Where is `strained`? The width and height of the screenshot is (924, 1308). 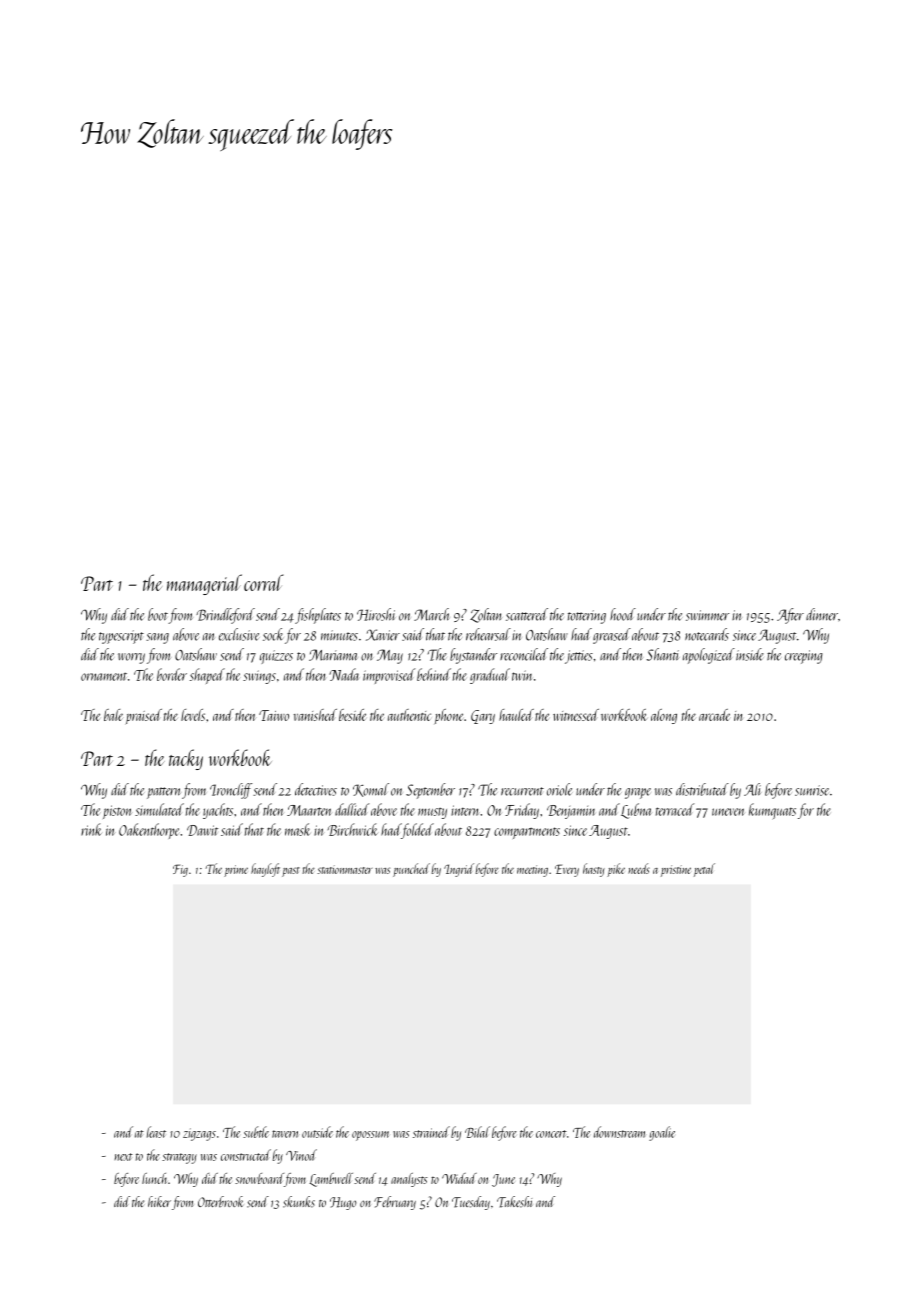 strained is located at coordinates (431, 1132).
